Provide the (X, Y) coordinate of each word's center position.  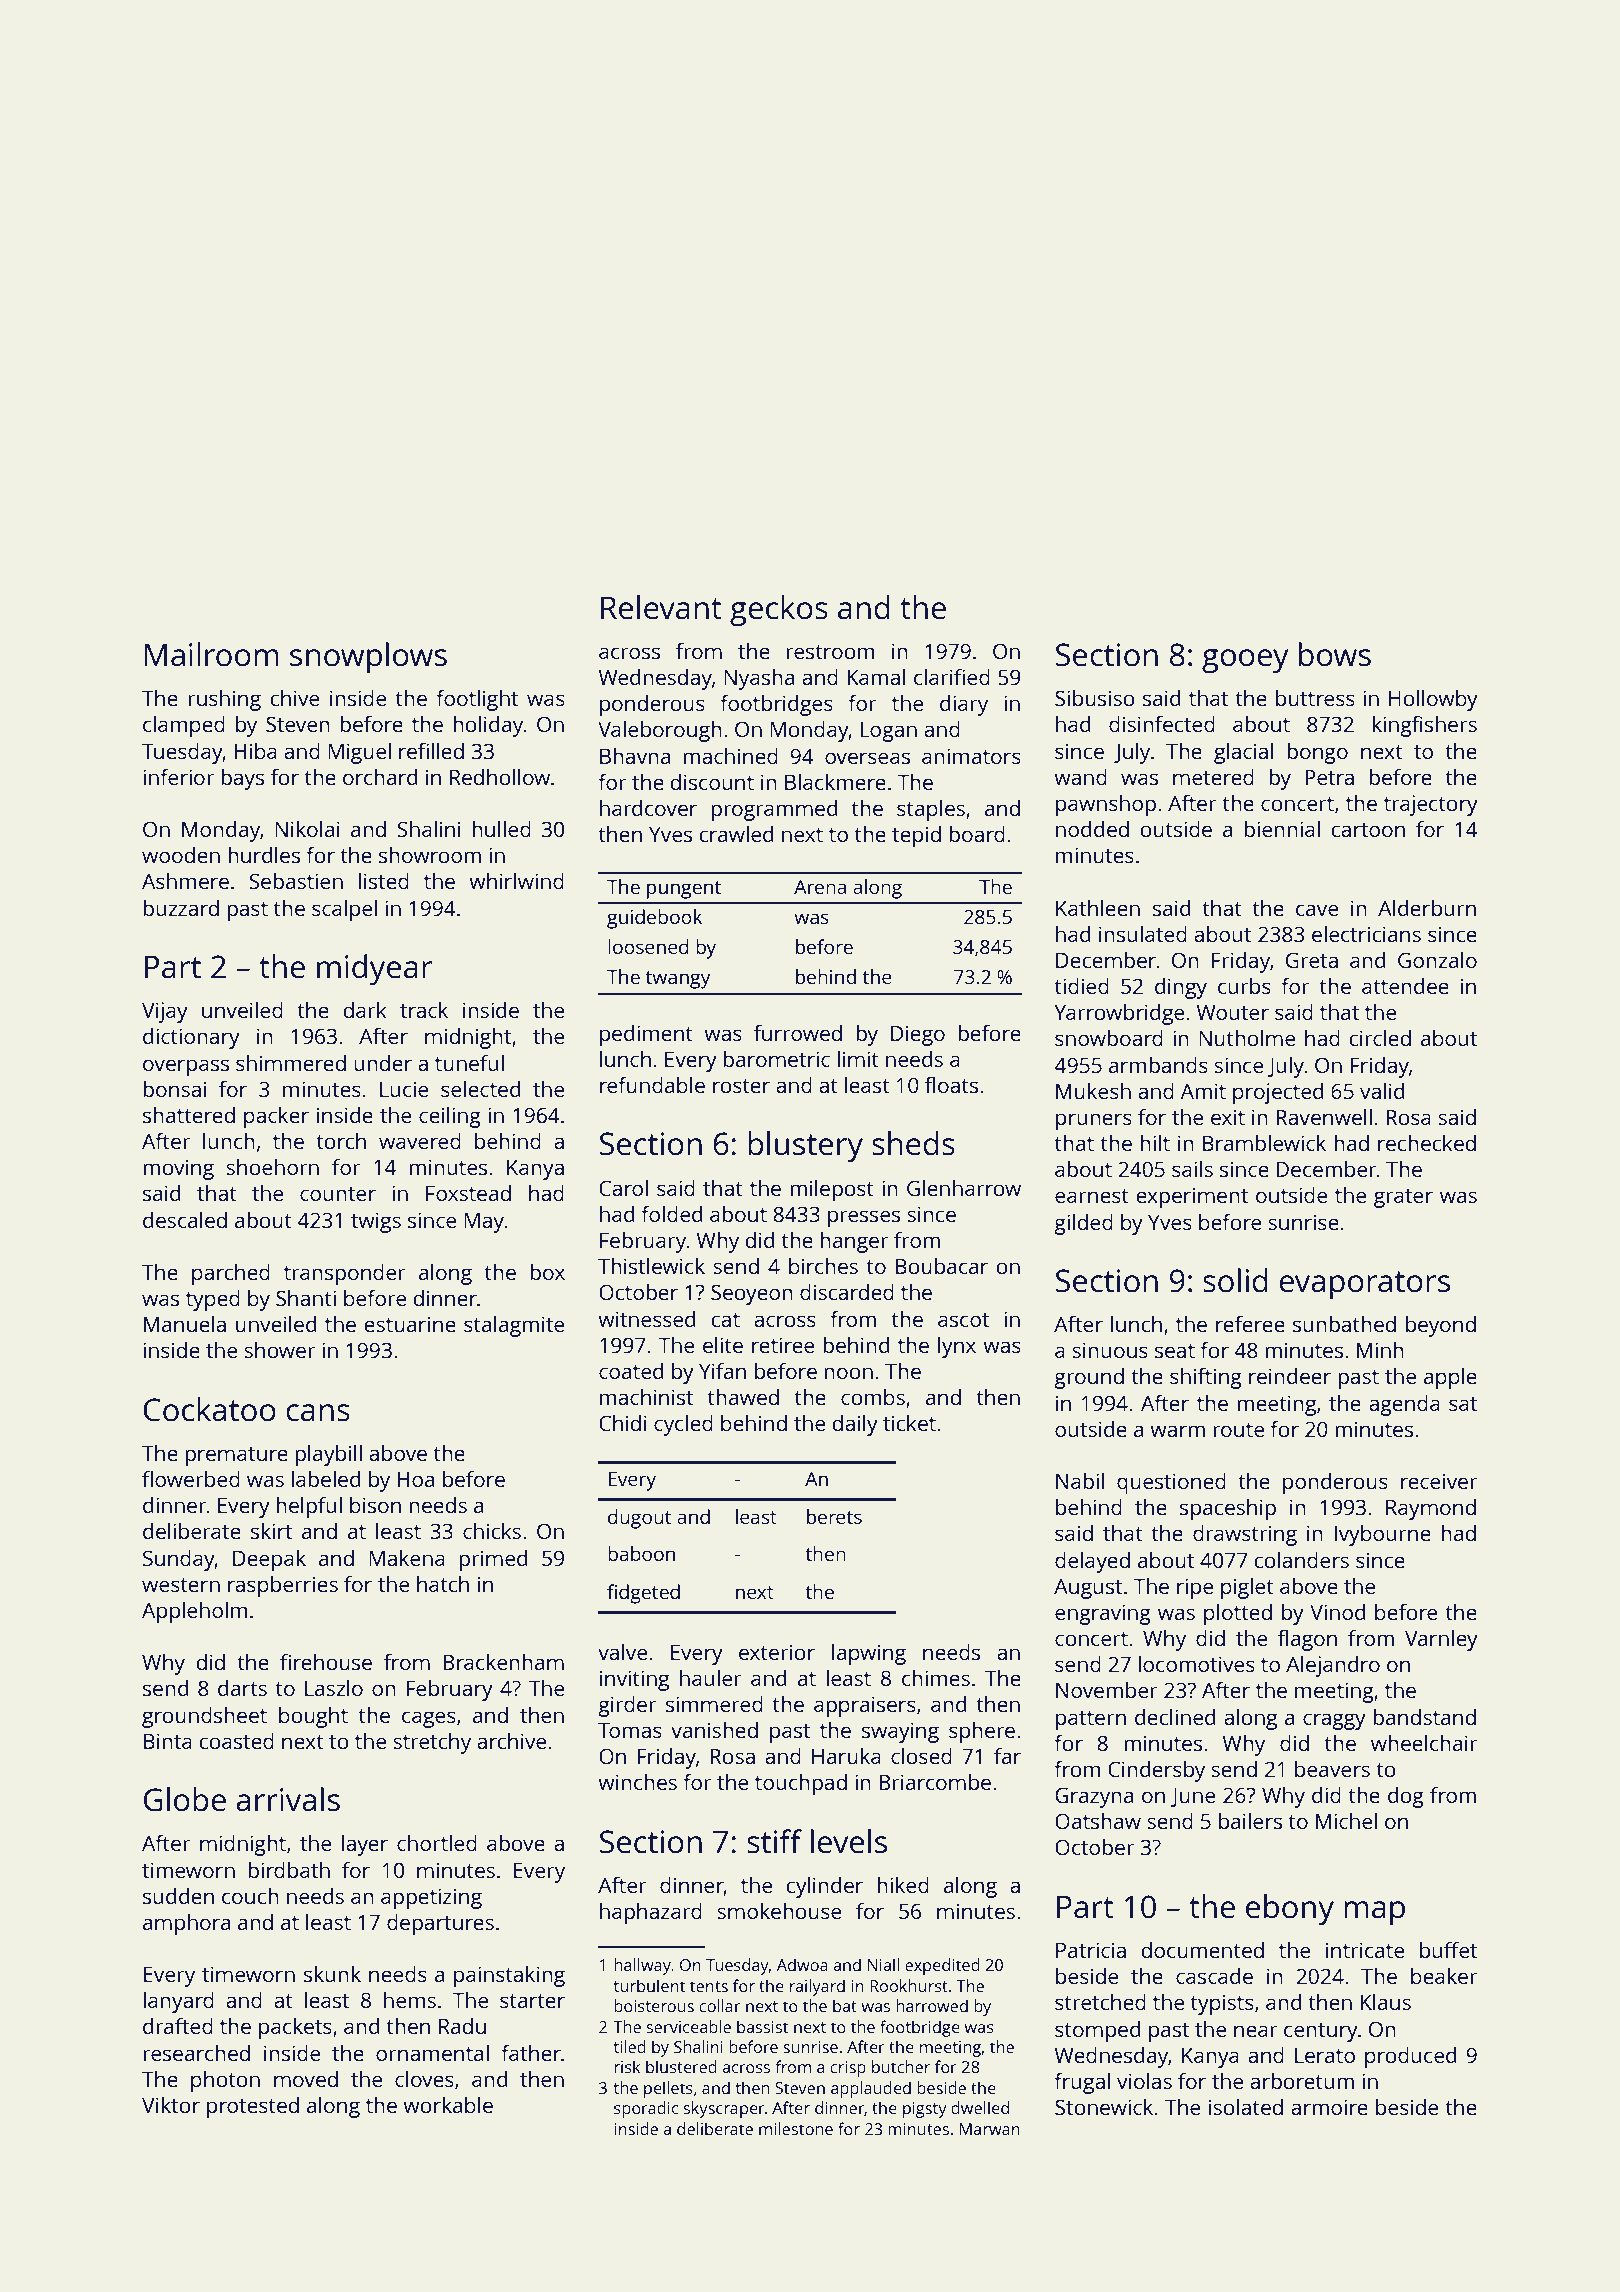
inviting (634, 1680)
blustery (805, 1147)
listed (384, 881)
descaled (185, 1220)
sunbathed (1344, 1324)
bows (1335, 654)
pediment (646, 1035)
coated (631, 1371)
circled (1380, 1038)
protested (253, 2107)
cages (429, 1719)
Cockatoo (210, 1409)
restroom (830, 652)
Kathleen (1098, 908)
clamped (184, 726)
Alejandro (1333, 1666)
